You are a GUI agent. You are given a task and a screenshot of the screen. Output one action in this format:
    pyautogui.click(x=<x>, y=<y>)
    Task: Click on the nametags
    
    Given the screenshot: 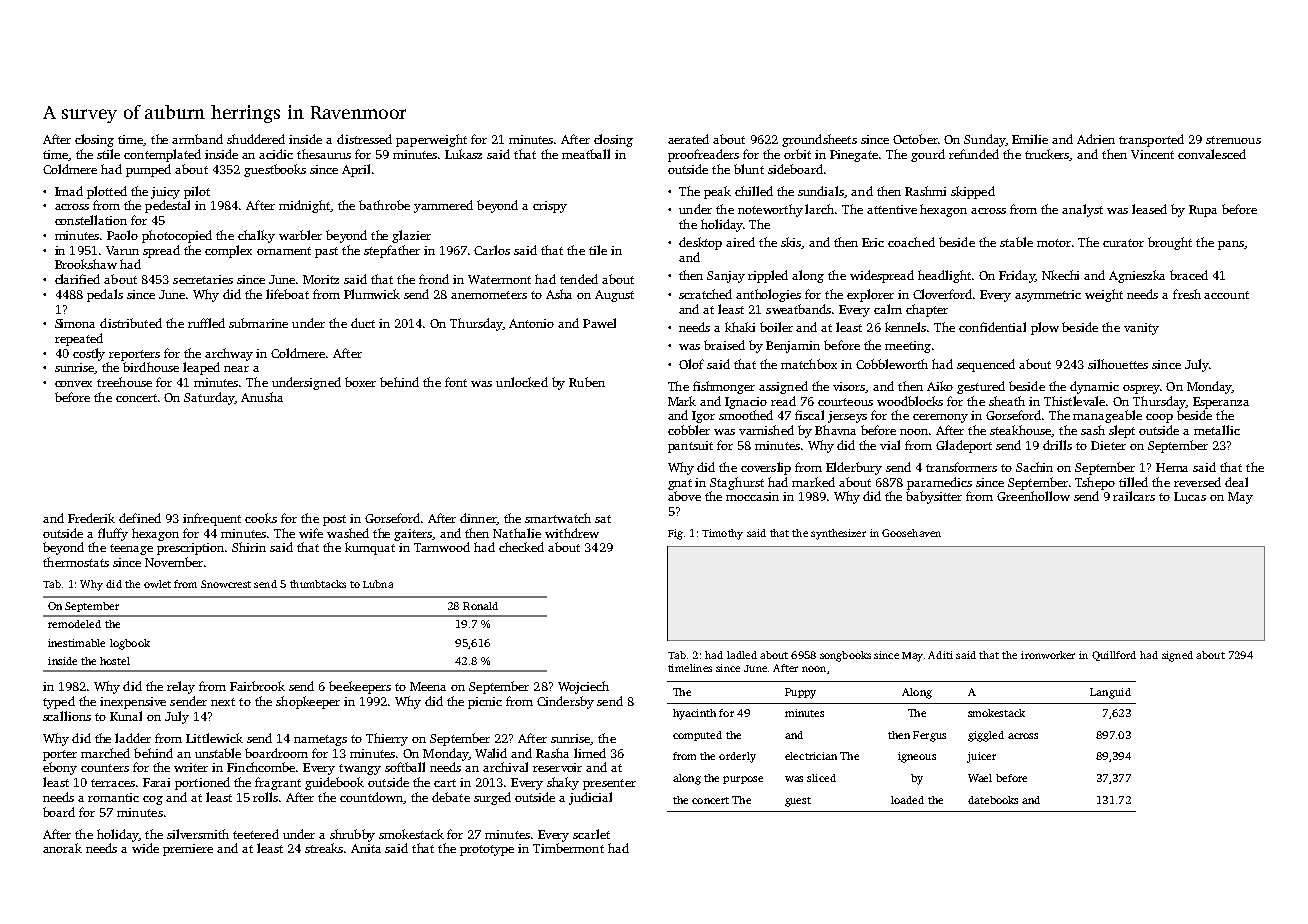 What is the action you would take?
    pyautogui.click(x=320, y=740)
